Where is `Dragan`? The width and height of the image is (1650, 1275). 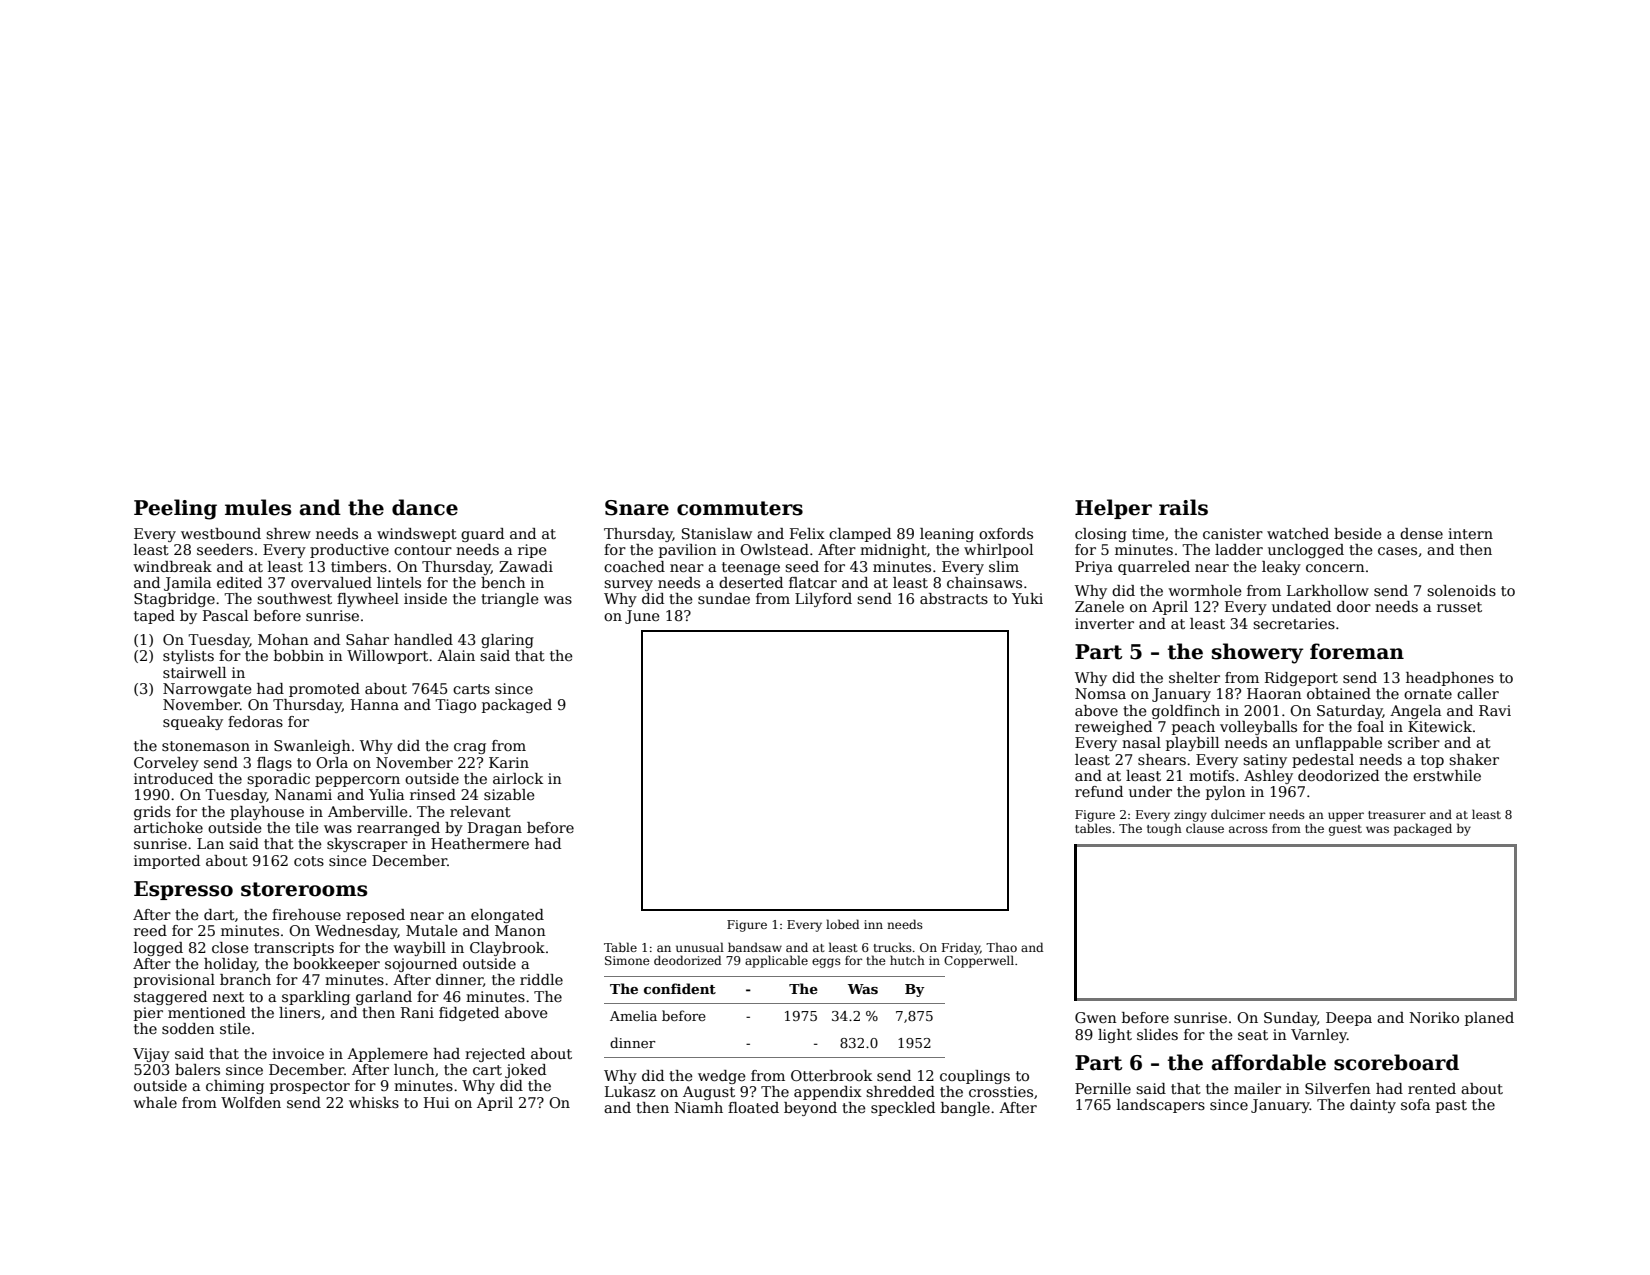 Dragan is located at coordinates (495, 829).
